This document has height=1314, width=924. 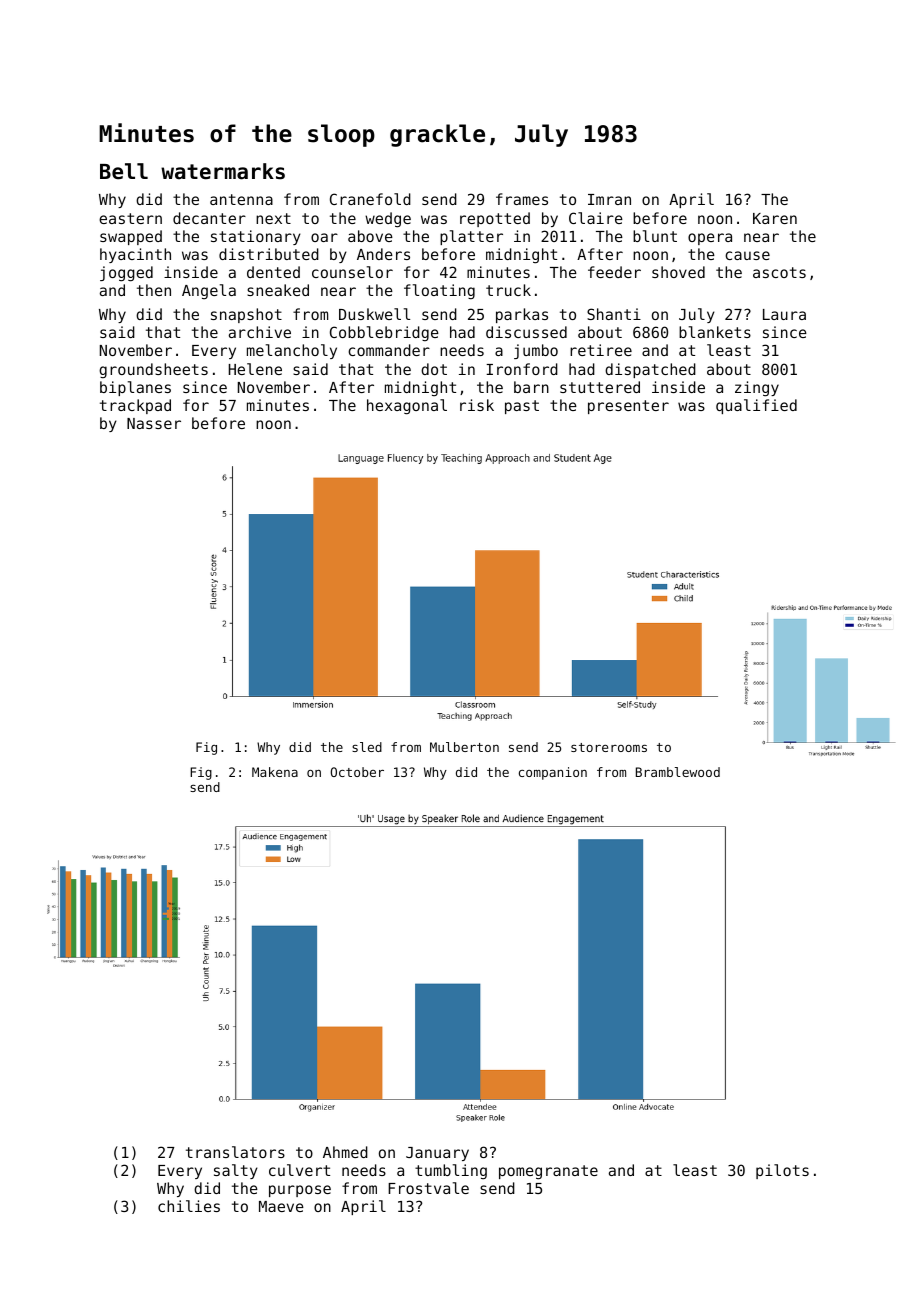 What do you see at coordinates (650, 370) in the document?
I see `dispatched` at bounding box center [650, 370].
